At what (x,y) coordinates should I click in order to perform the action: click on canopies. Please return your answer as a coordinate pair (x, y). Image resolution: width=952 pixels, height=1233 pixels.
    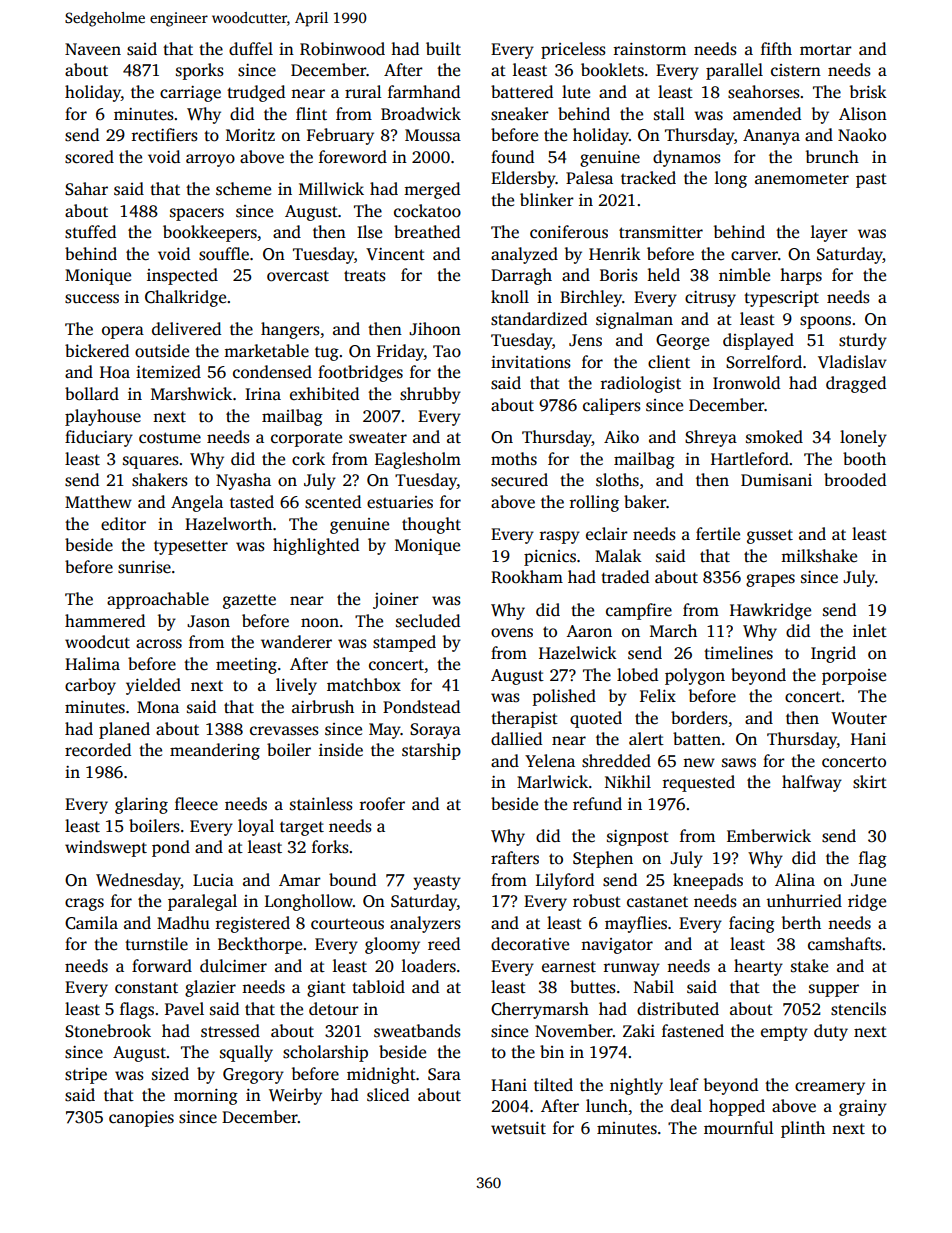
    Looking at the image, I should click on (141, 1119).
